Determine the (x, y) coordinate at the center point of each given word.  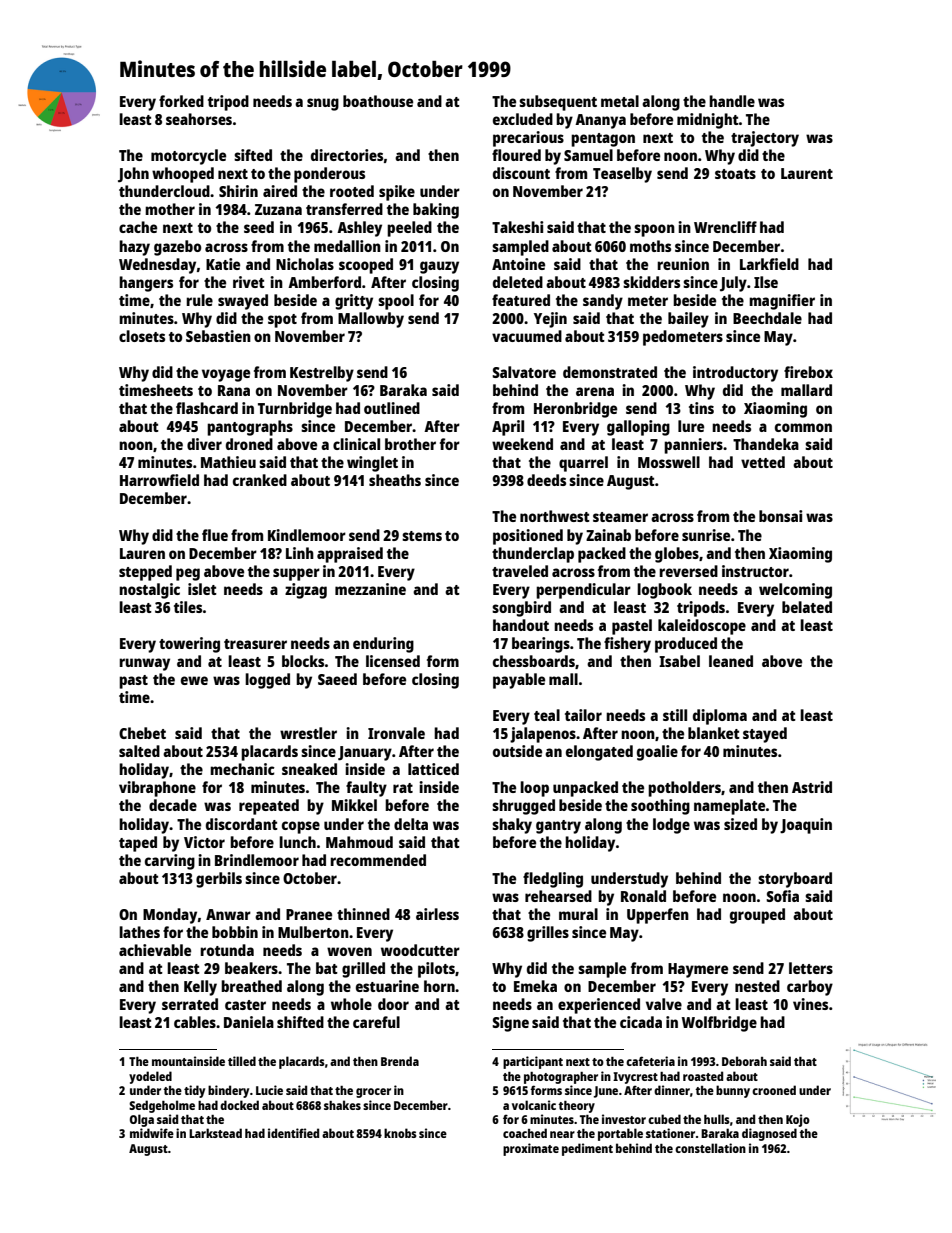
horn (439, 986)
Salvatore (524, 372)
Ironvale (396, 733)
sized (740, 824)
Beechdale (767, 318)
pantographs (250, 428)
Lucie (269, 1090)
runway (144, 664)
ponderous (329, 175)
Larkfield (769, 264)
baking (436, 211)
